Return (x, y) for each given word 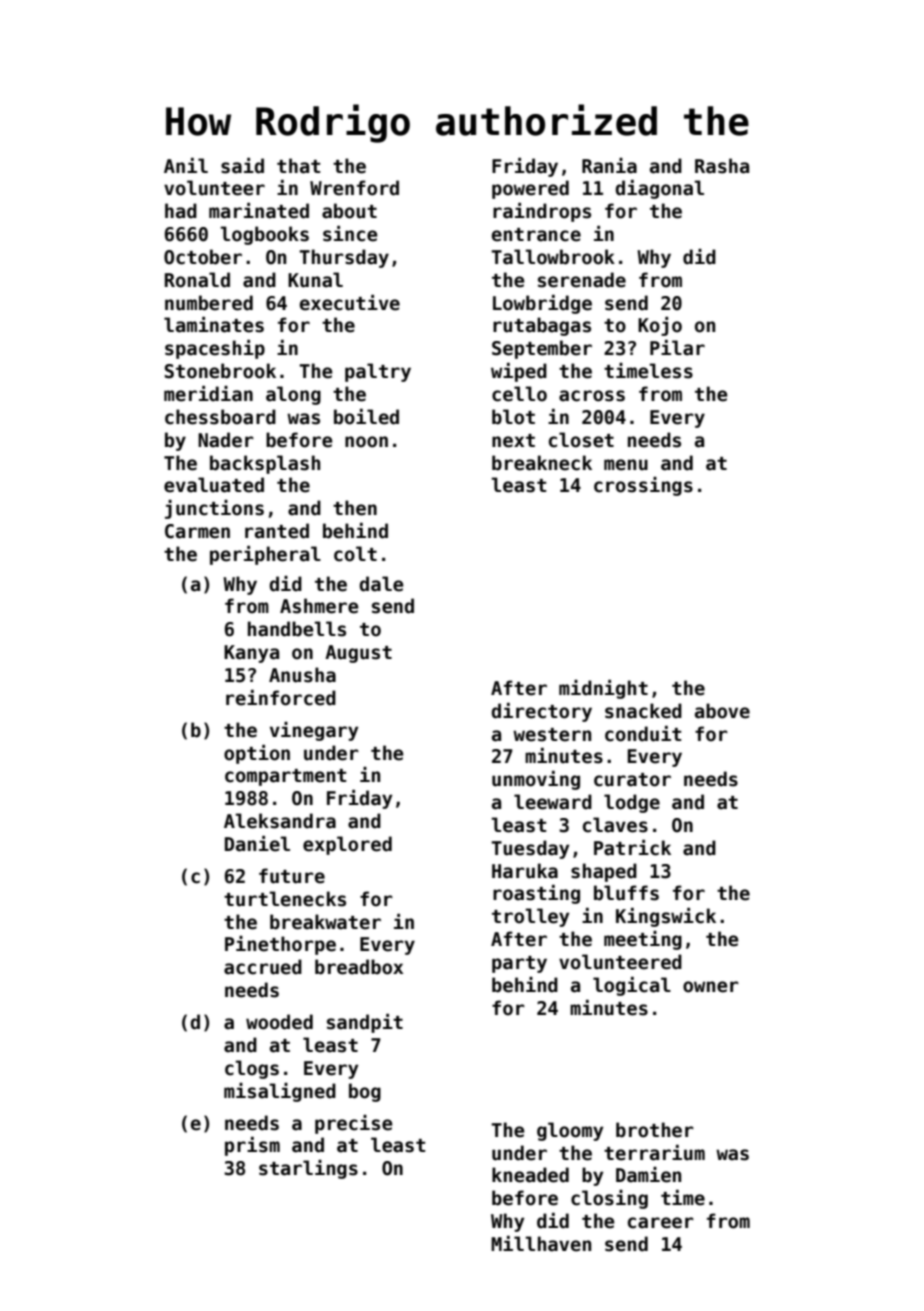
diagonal (659, 189)
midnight (603, 689)
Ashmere (319, 606)
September (542, 349)
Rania (609, 166)
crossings (643, 486)
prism (252, 1146)
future (292, 876)
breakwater (325, 922)
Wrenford (354, 188)
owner (711, 987)
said (242, 166)
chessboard (220, 417)
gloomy (570, 1131)
